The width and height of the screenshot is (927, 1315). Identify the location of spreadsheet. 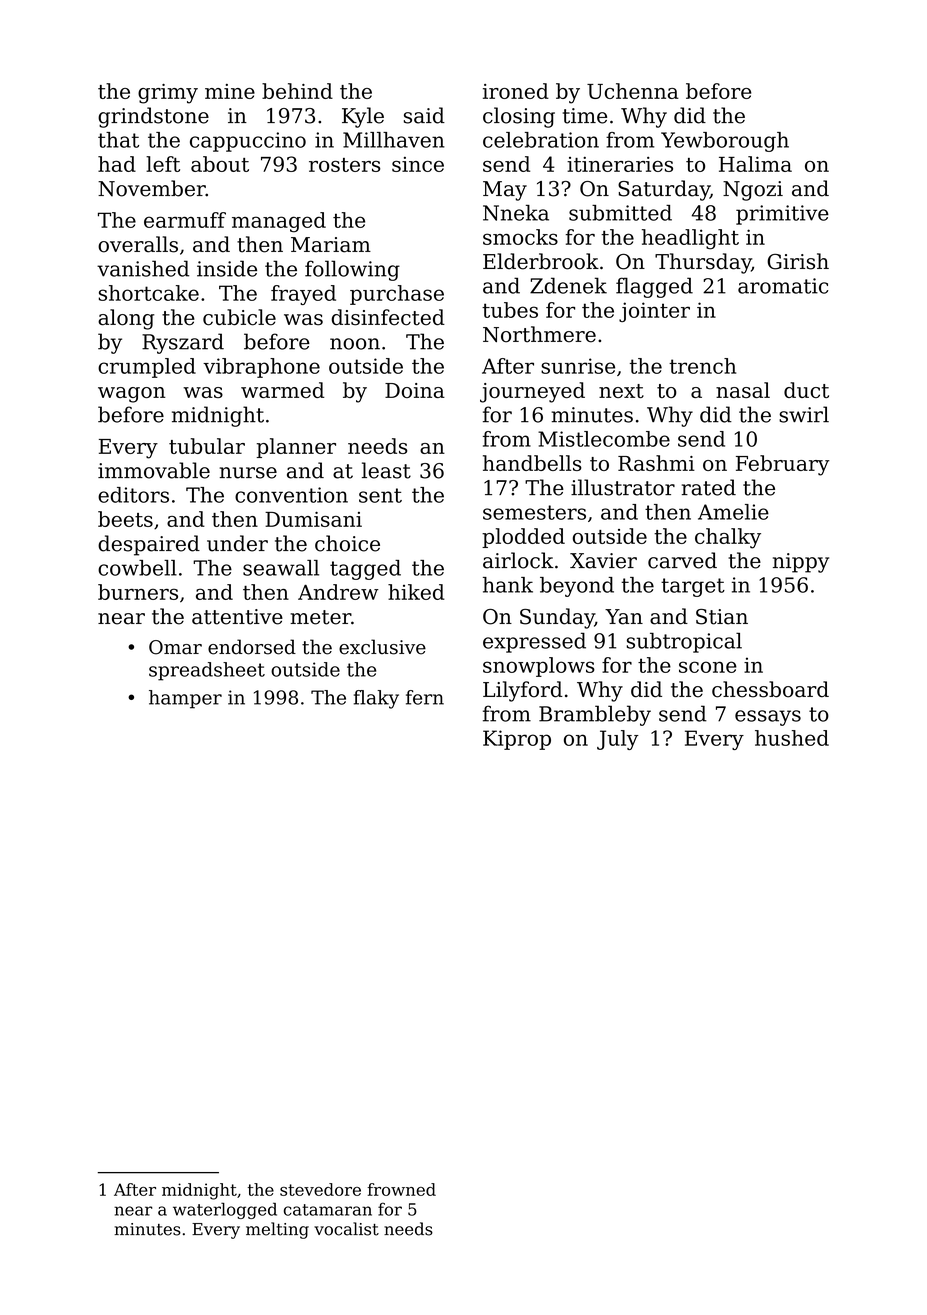
(207, 671).
